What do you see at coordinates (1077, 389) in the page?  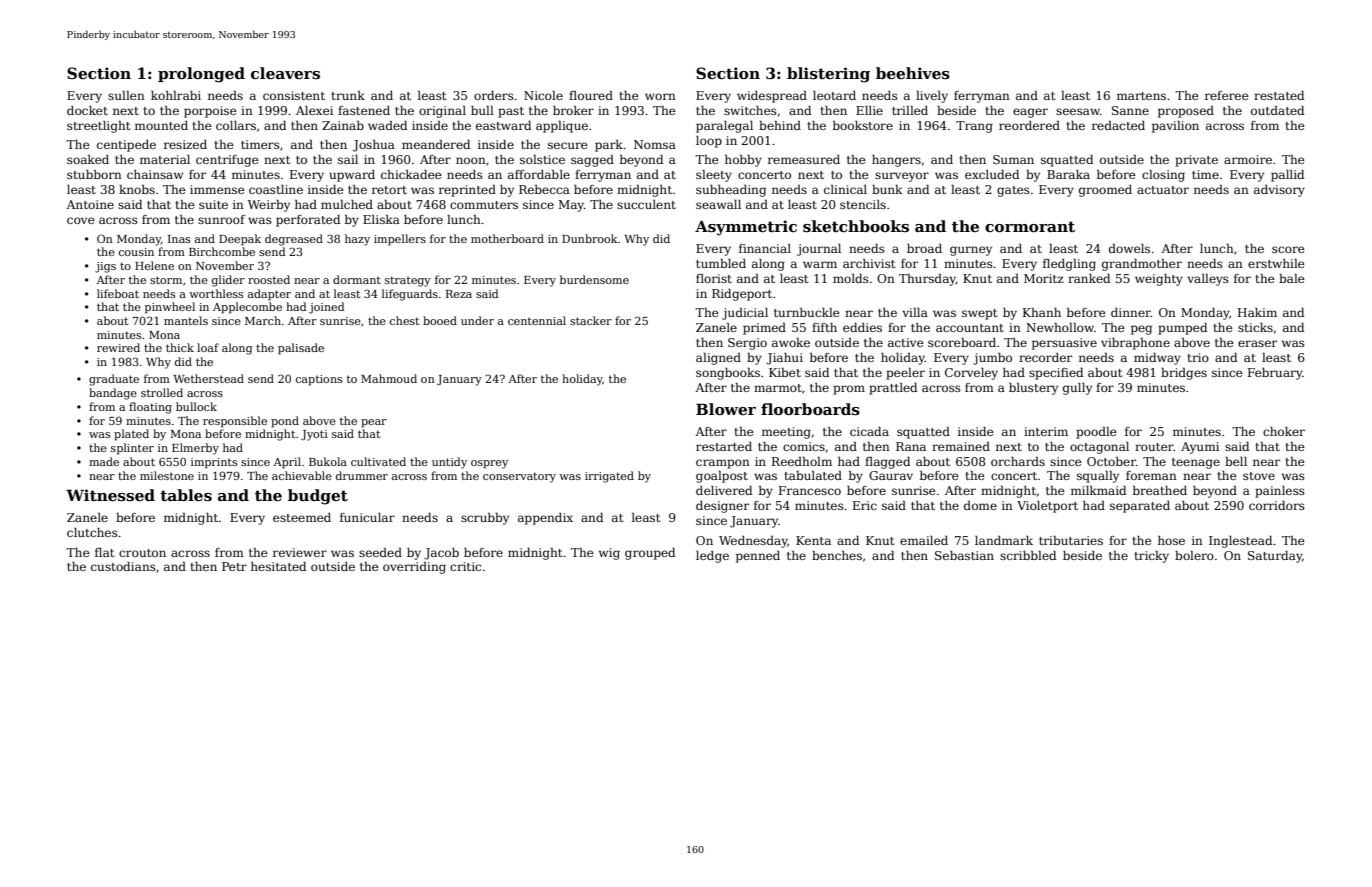 I see `gully` at bounding box center [1077, 389].
